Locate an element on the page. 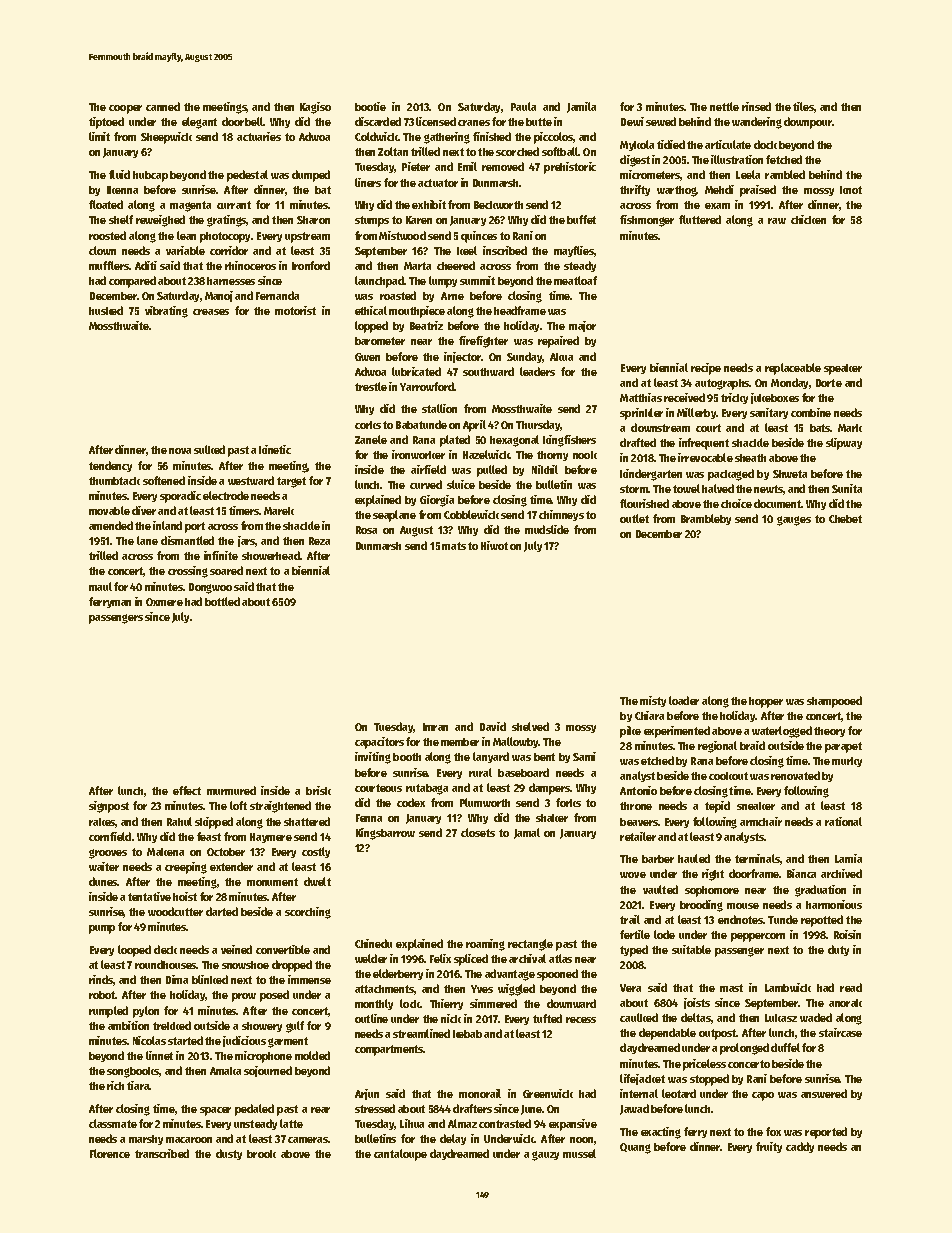 The image size is (952, 1233). Quang is located at coordinates (635, 1148).
